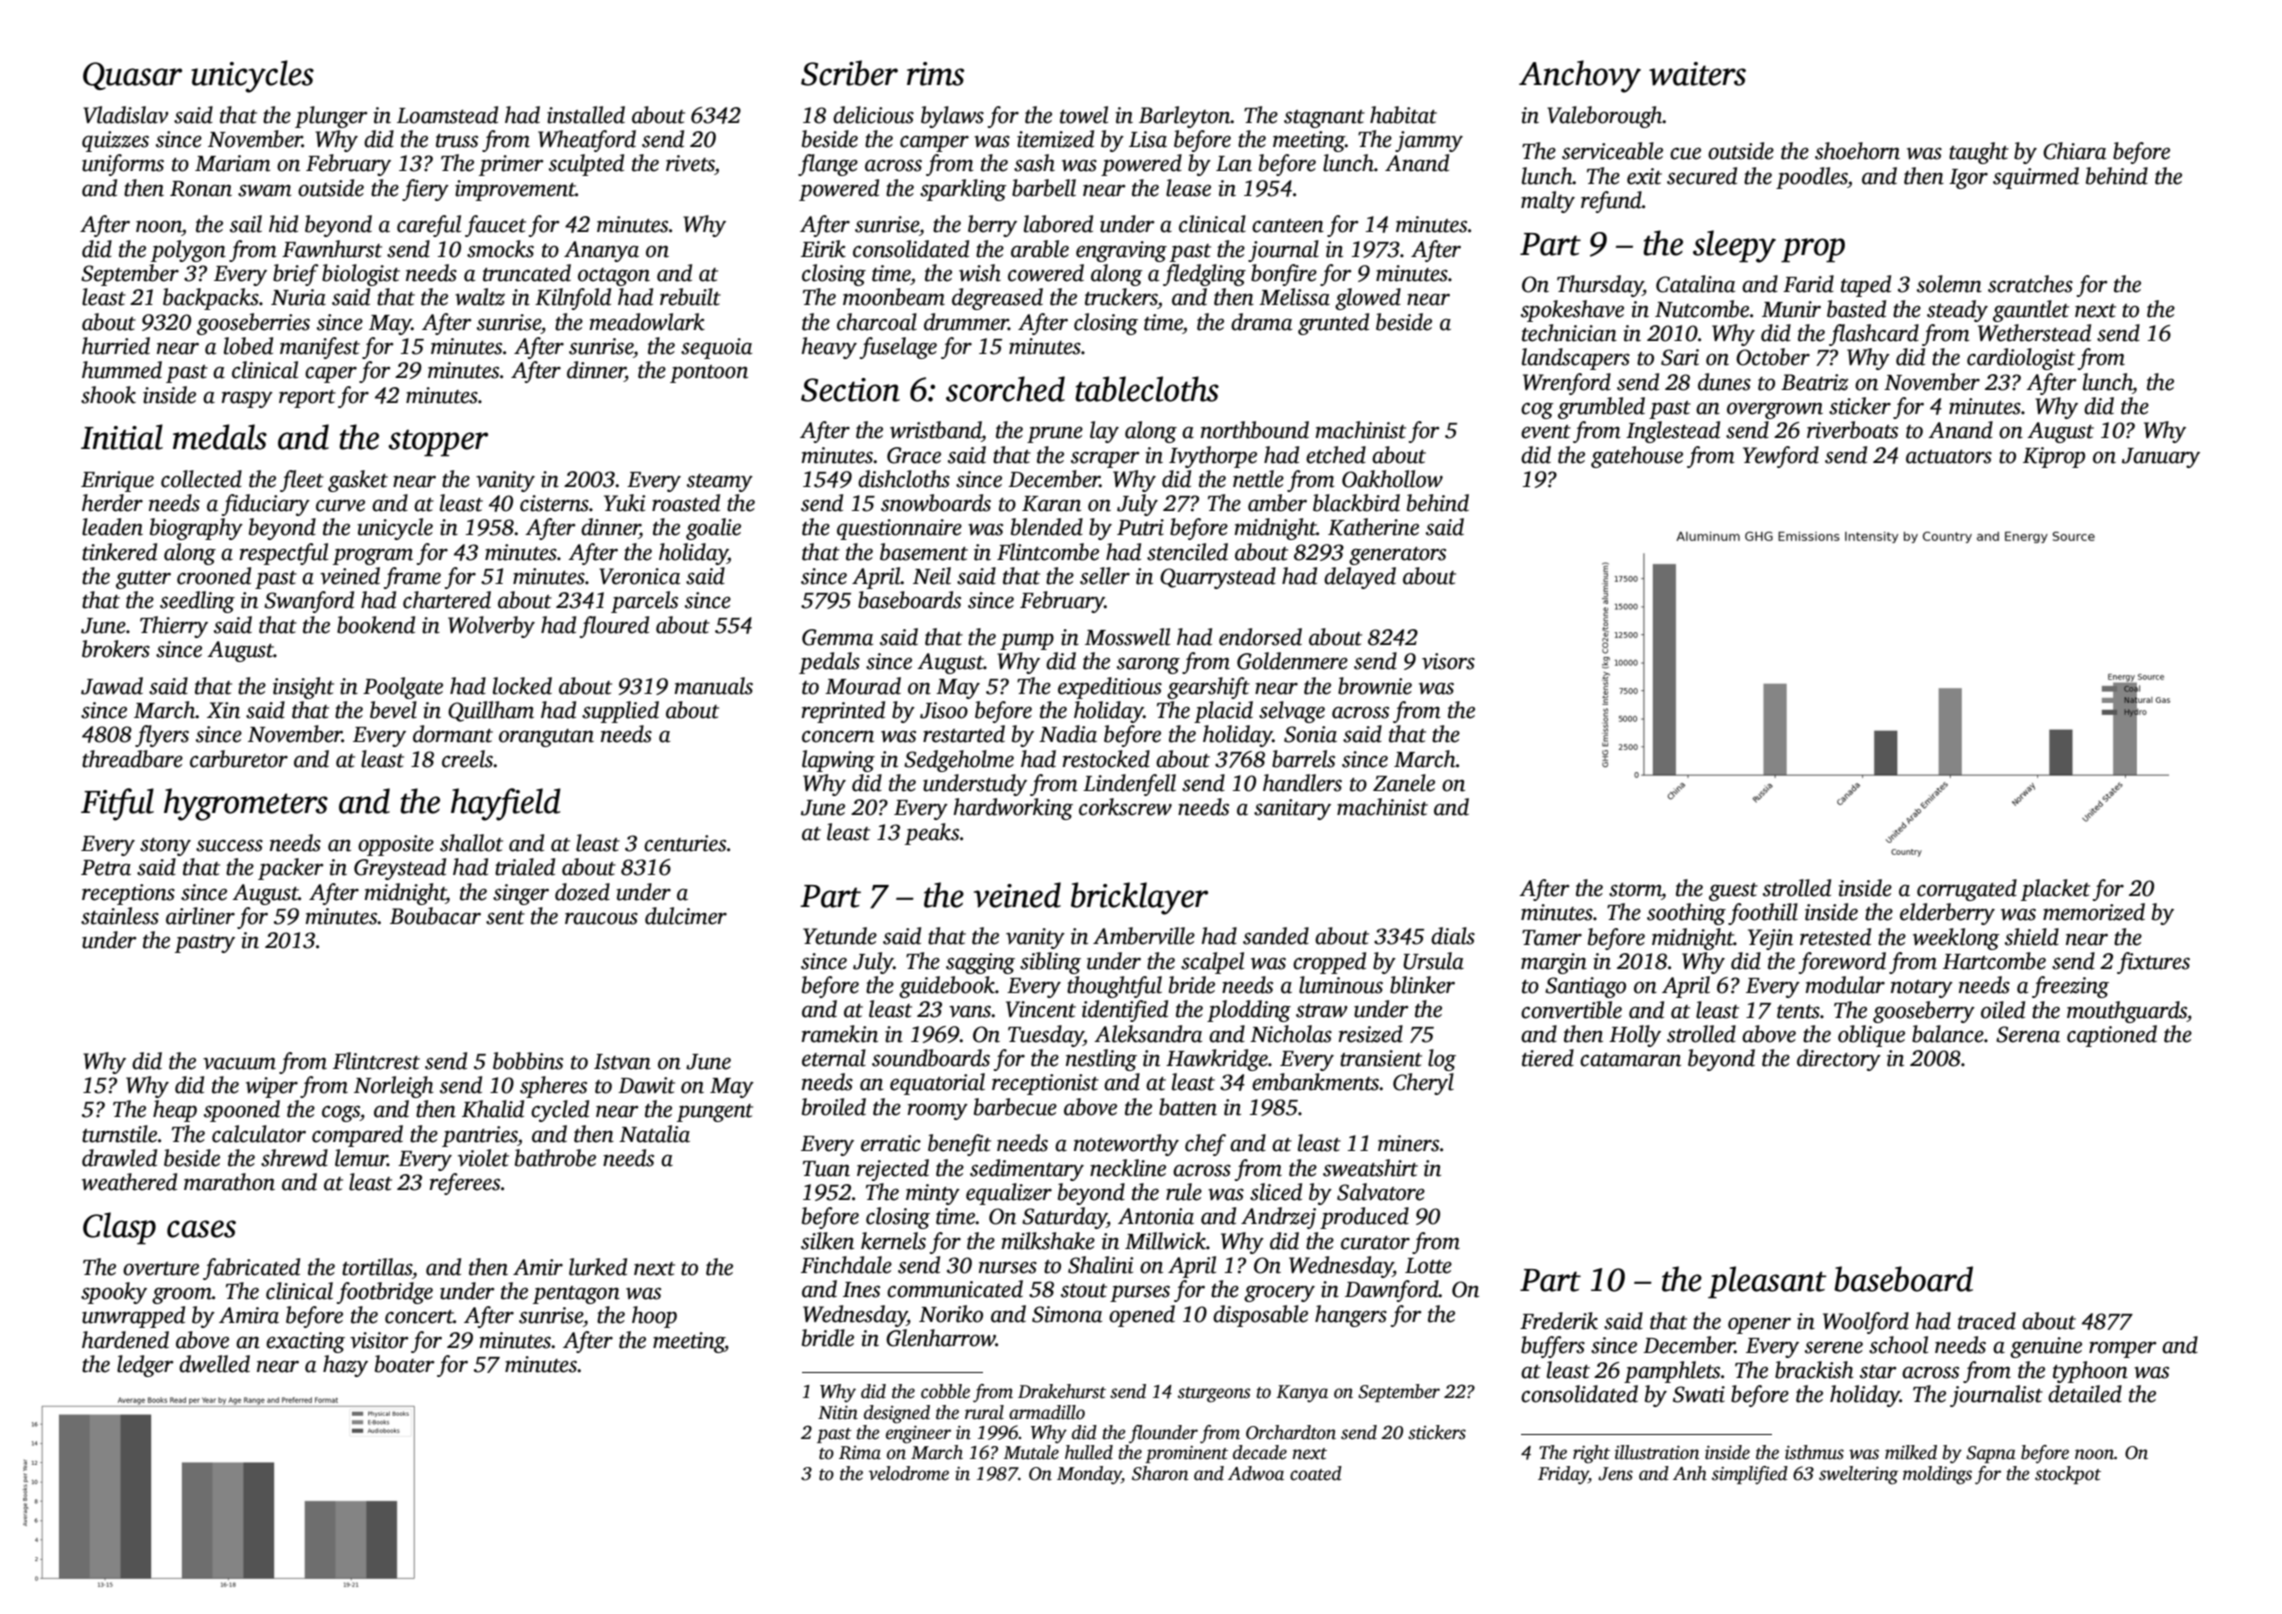 This document has height=1614, width=2282. Describe the element at coordinates (2030, 284) in the document. I see `scratches` at that location.
